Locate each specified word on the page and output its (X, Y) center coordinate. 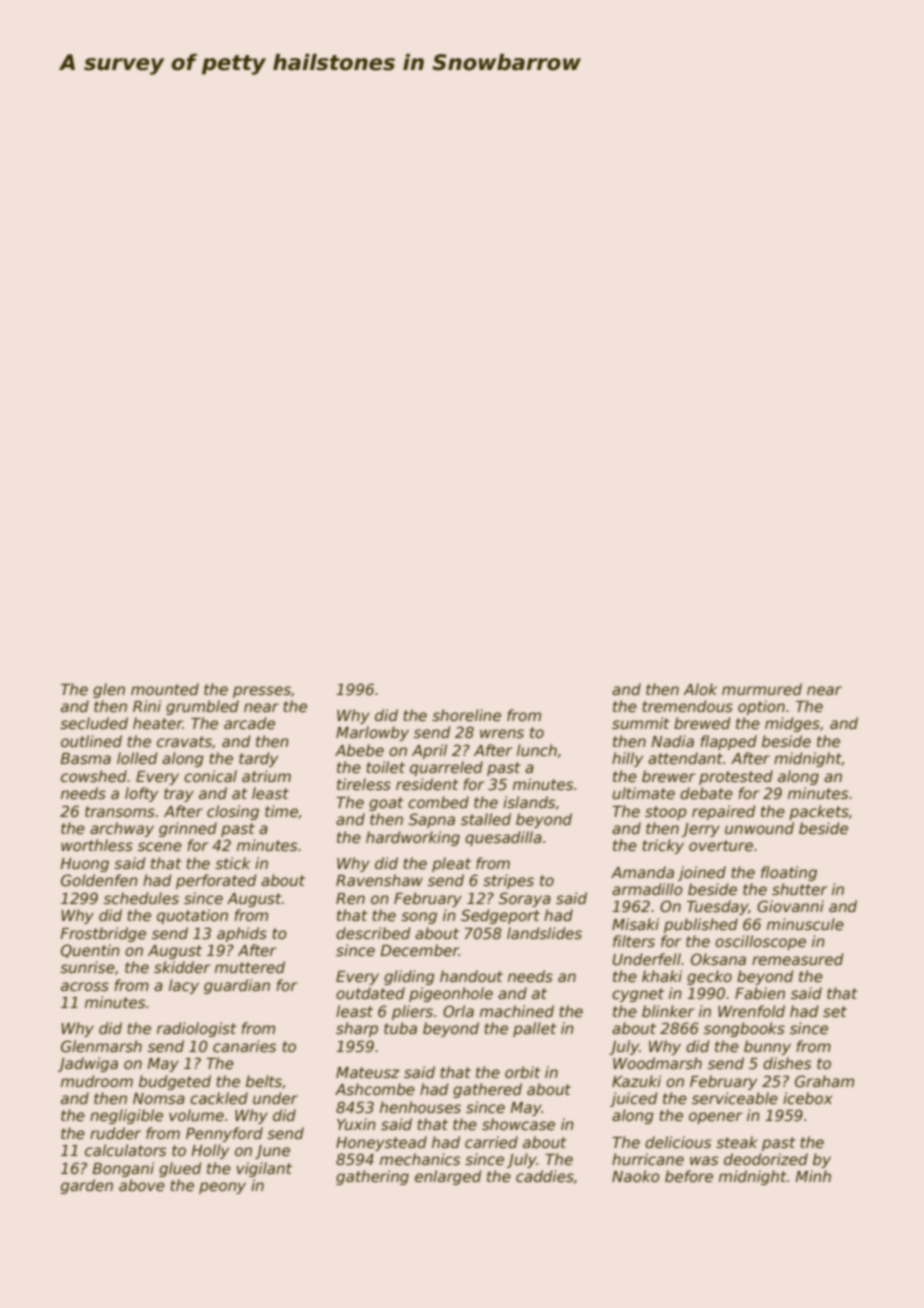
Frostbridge (103, 934)
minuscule (805, 924)
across (85, 986)
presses (262, 692)
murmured (762, 689)
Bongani (123, 1169)
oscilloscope (760, 942)
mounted (165, 689)
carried (491, 1142)
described (373, 933)
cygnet (638, 995)
